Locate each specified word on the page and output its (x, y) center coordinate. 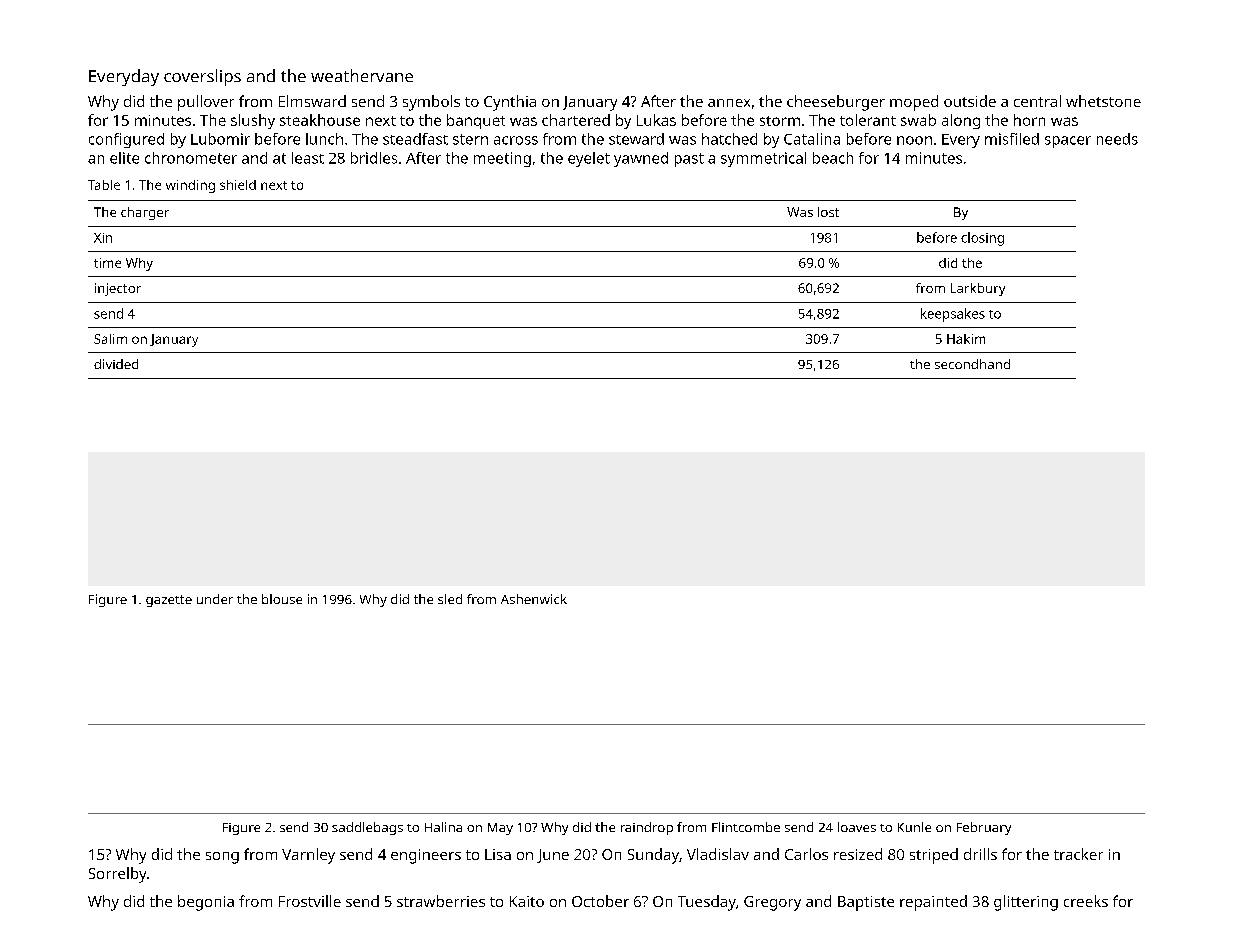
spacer (1068, 142)
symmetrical (763, 159)
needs (1117, 139)
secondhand (972, 364)
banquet (476, 121)
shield (238, 185)
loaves (857, 827)
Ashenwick (534, 599)
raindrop (647, 828)
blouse (282, 599)
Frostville (310, 901)
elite (124, 158)
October (600, 901)
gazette (169, 601)
